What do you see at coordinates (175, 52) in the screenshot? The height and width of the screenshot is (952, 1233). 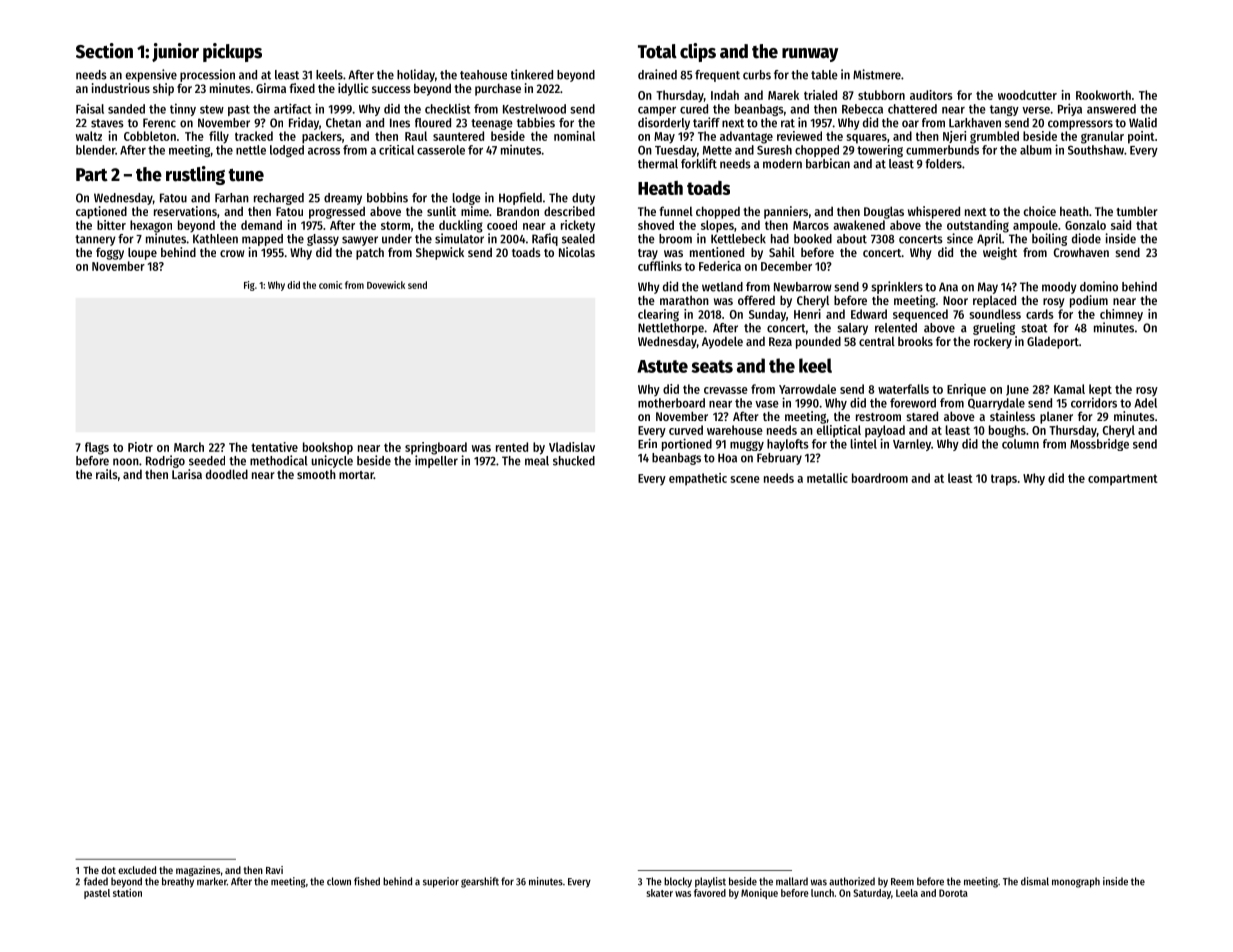 I see `junior` at bounding box center [175, 52].
